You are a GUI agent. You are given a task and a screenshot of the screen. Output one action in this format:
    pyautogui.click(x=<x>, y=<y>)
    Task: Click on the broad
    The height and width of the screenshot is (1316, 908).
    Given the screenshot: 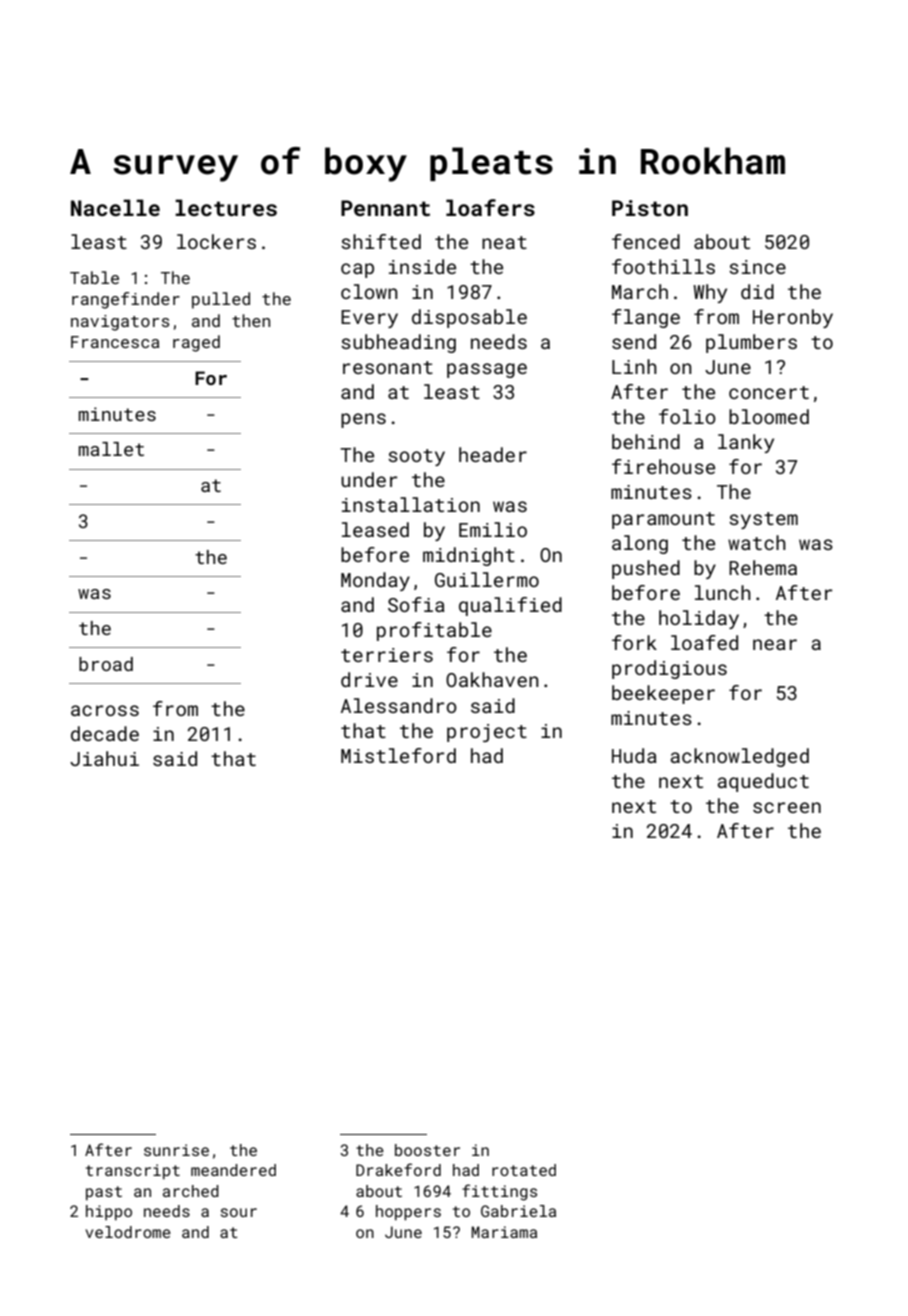 What is the action you would take?
    pyautogui.click(x=106, y=664)
